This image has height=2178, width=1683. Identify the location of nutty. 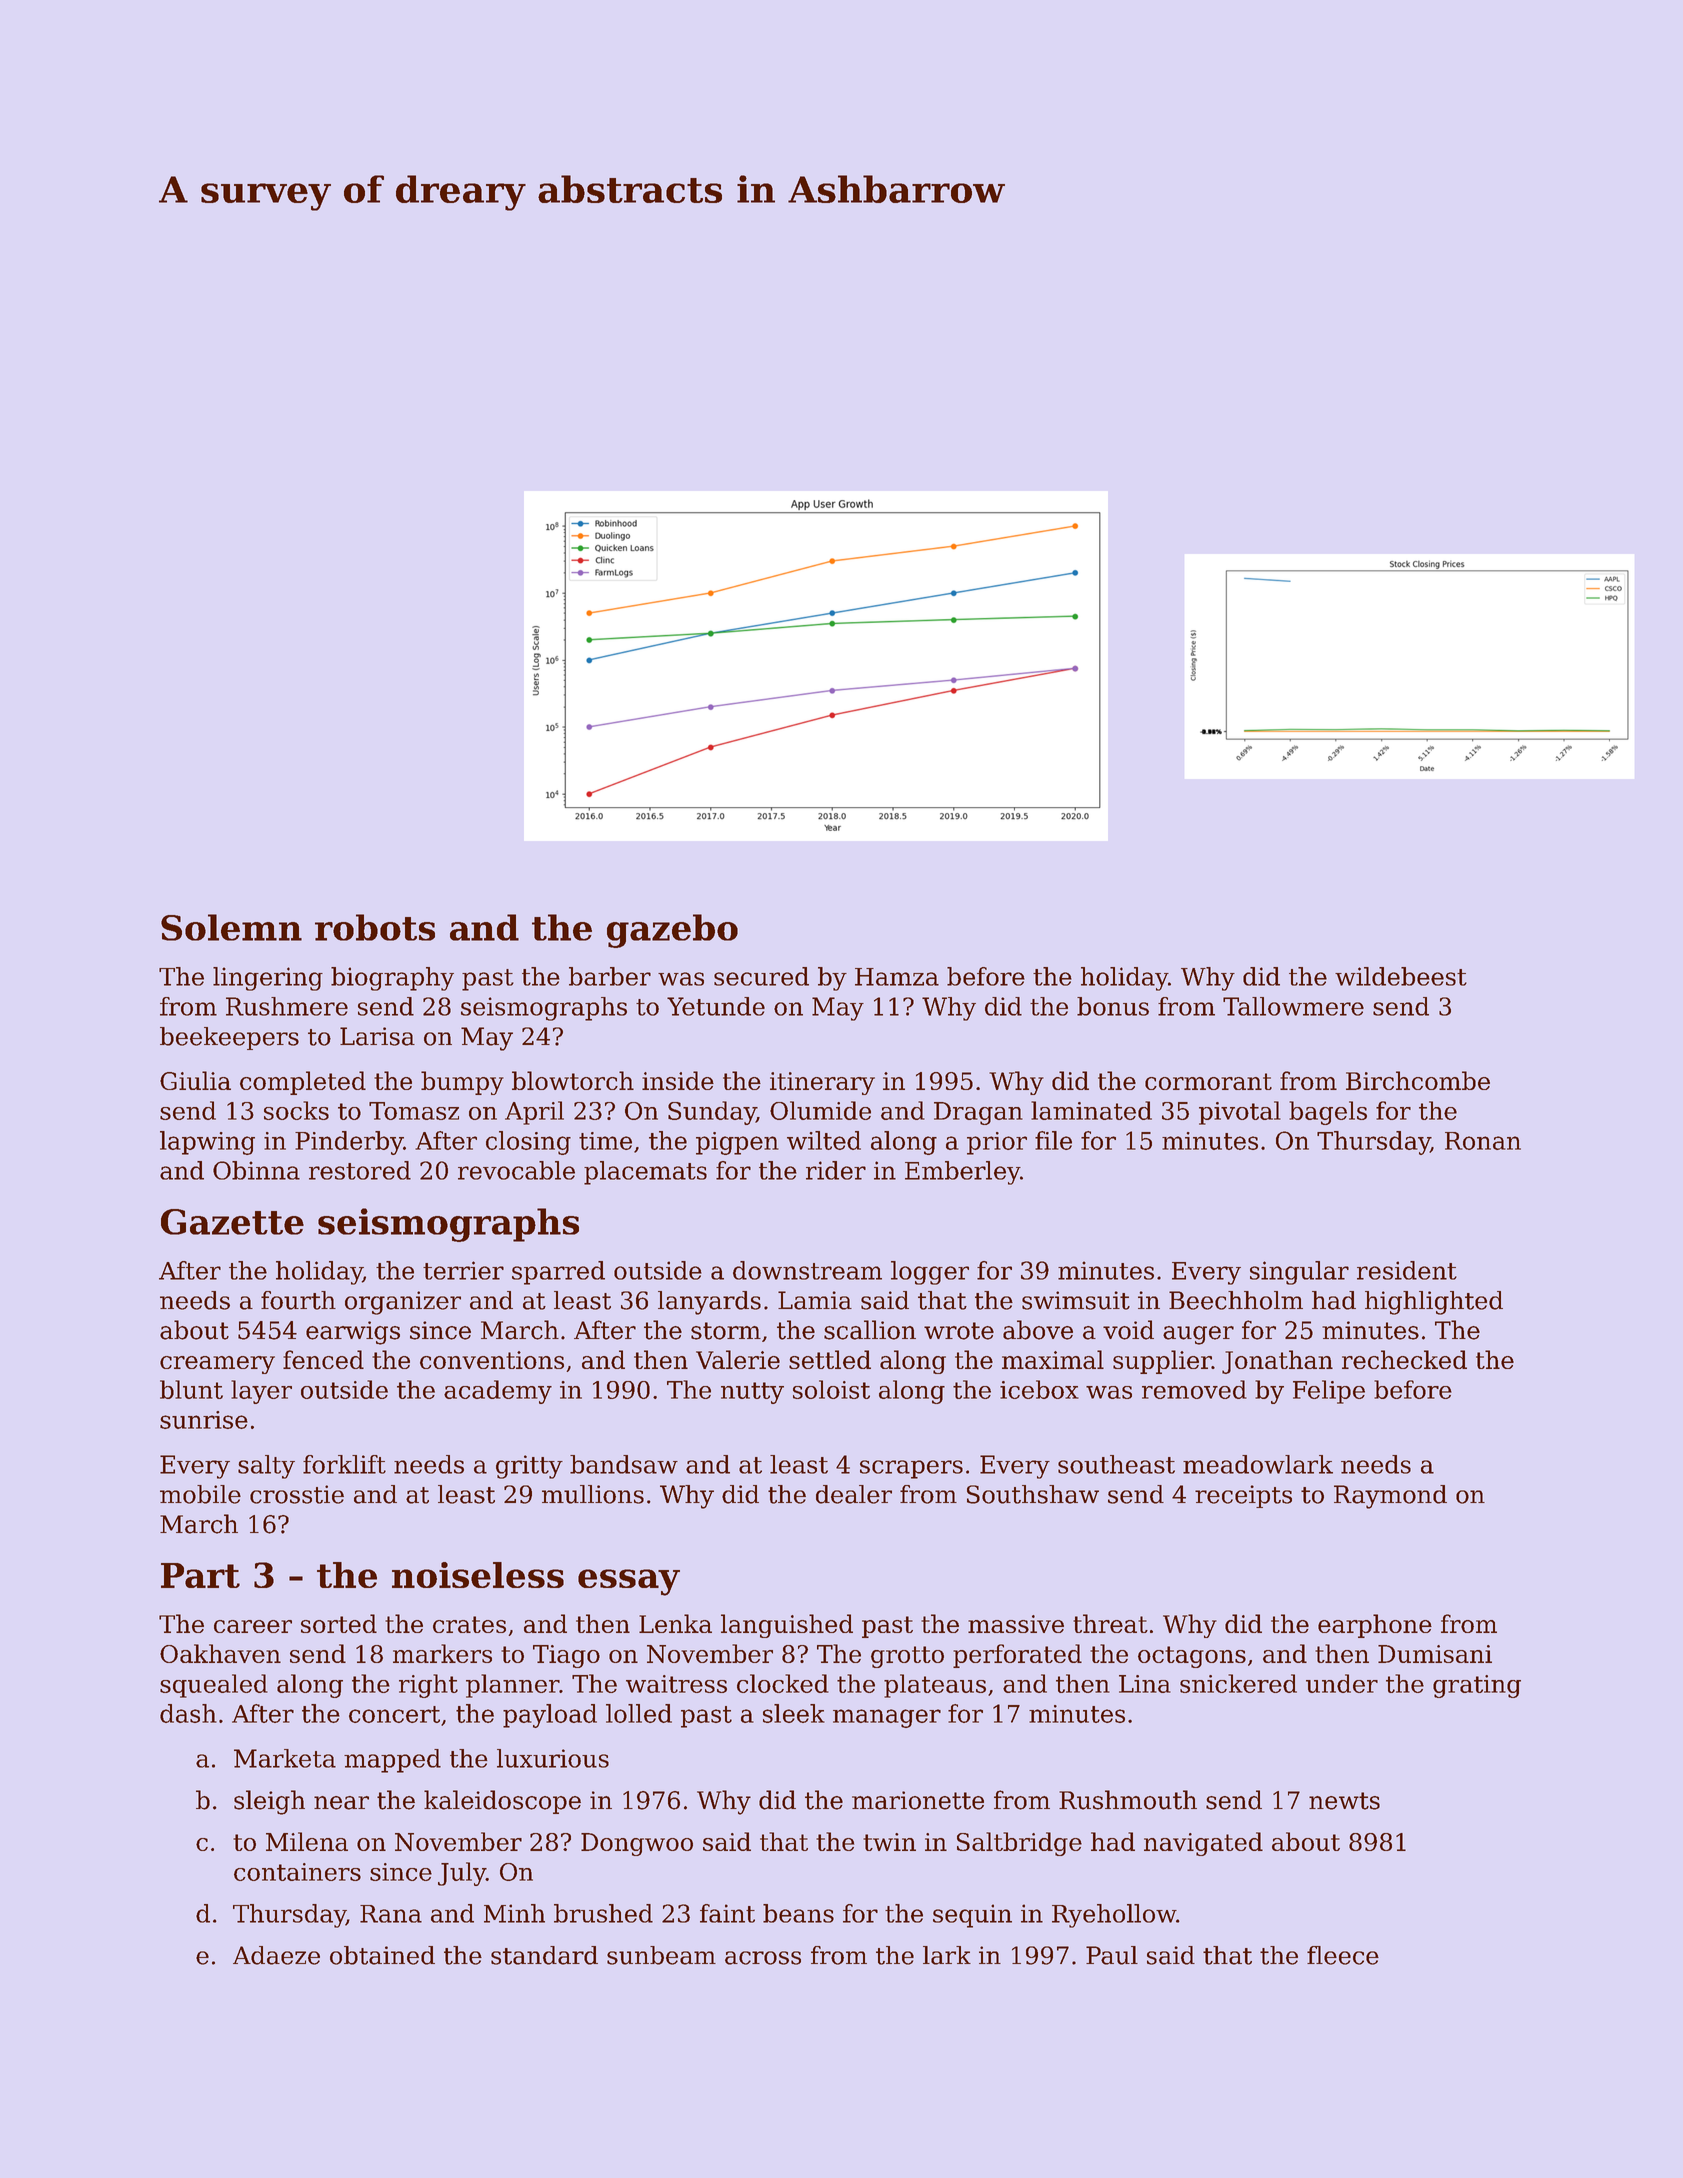
(752, 1393).
